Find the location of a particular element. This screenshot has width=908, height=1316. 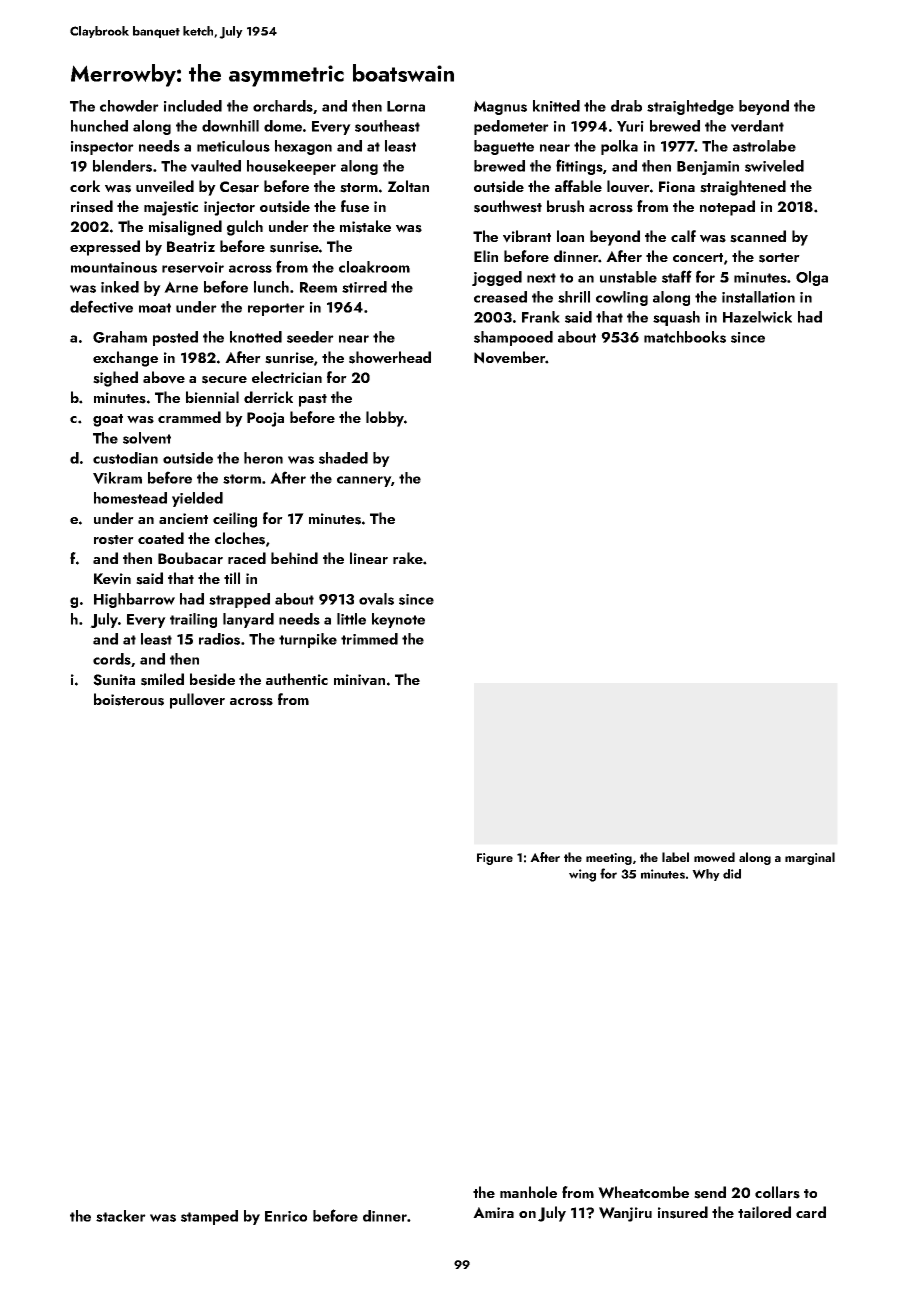

Enrico is located at coordinates (286, 1216).
